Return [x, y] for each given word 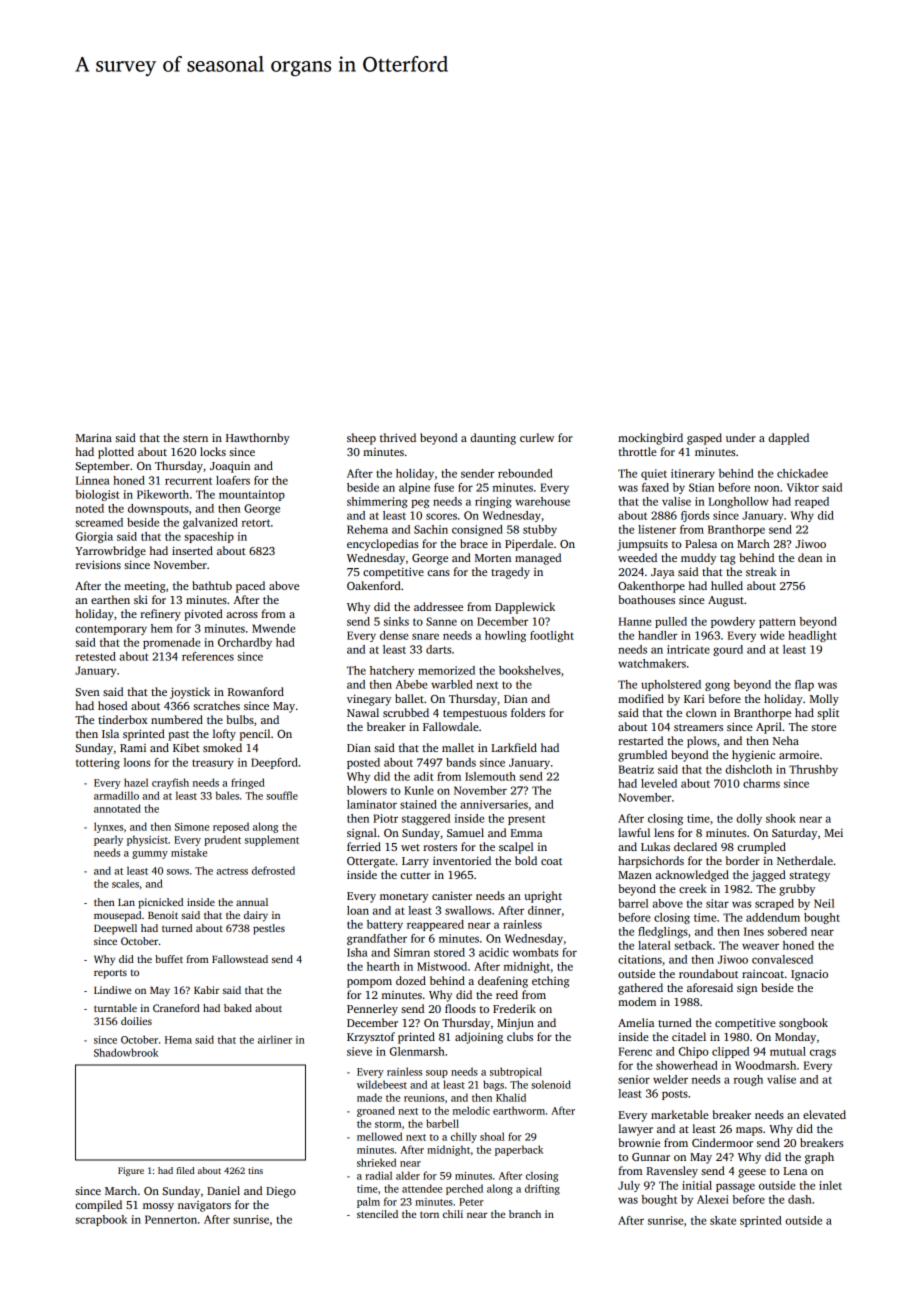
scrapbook [101, 1220]
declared [695, 846]
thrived [398, 437]
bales [227, 795]
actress [232, 871]
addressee [438, 606]
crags [823, 1053]
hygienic [753, 756]
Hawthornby [258, 439]
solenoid [551, 1084]
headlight [812, 636]
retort [256, 523]
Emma [526, 833]
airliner [275, 1039]
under [741, 437]
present [526, 820]
